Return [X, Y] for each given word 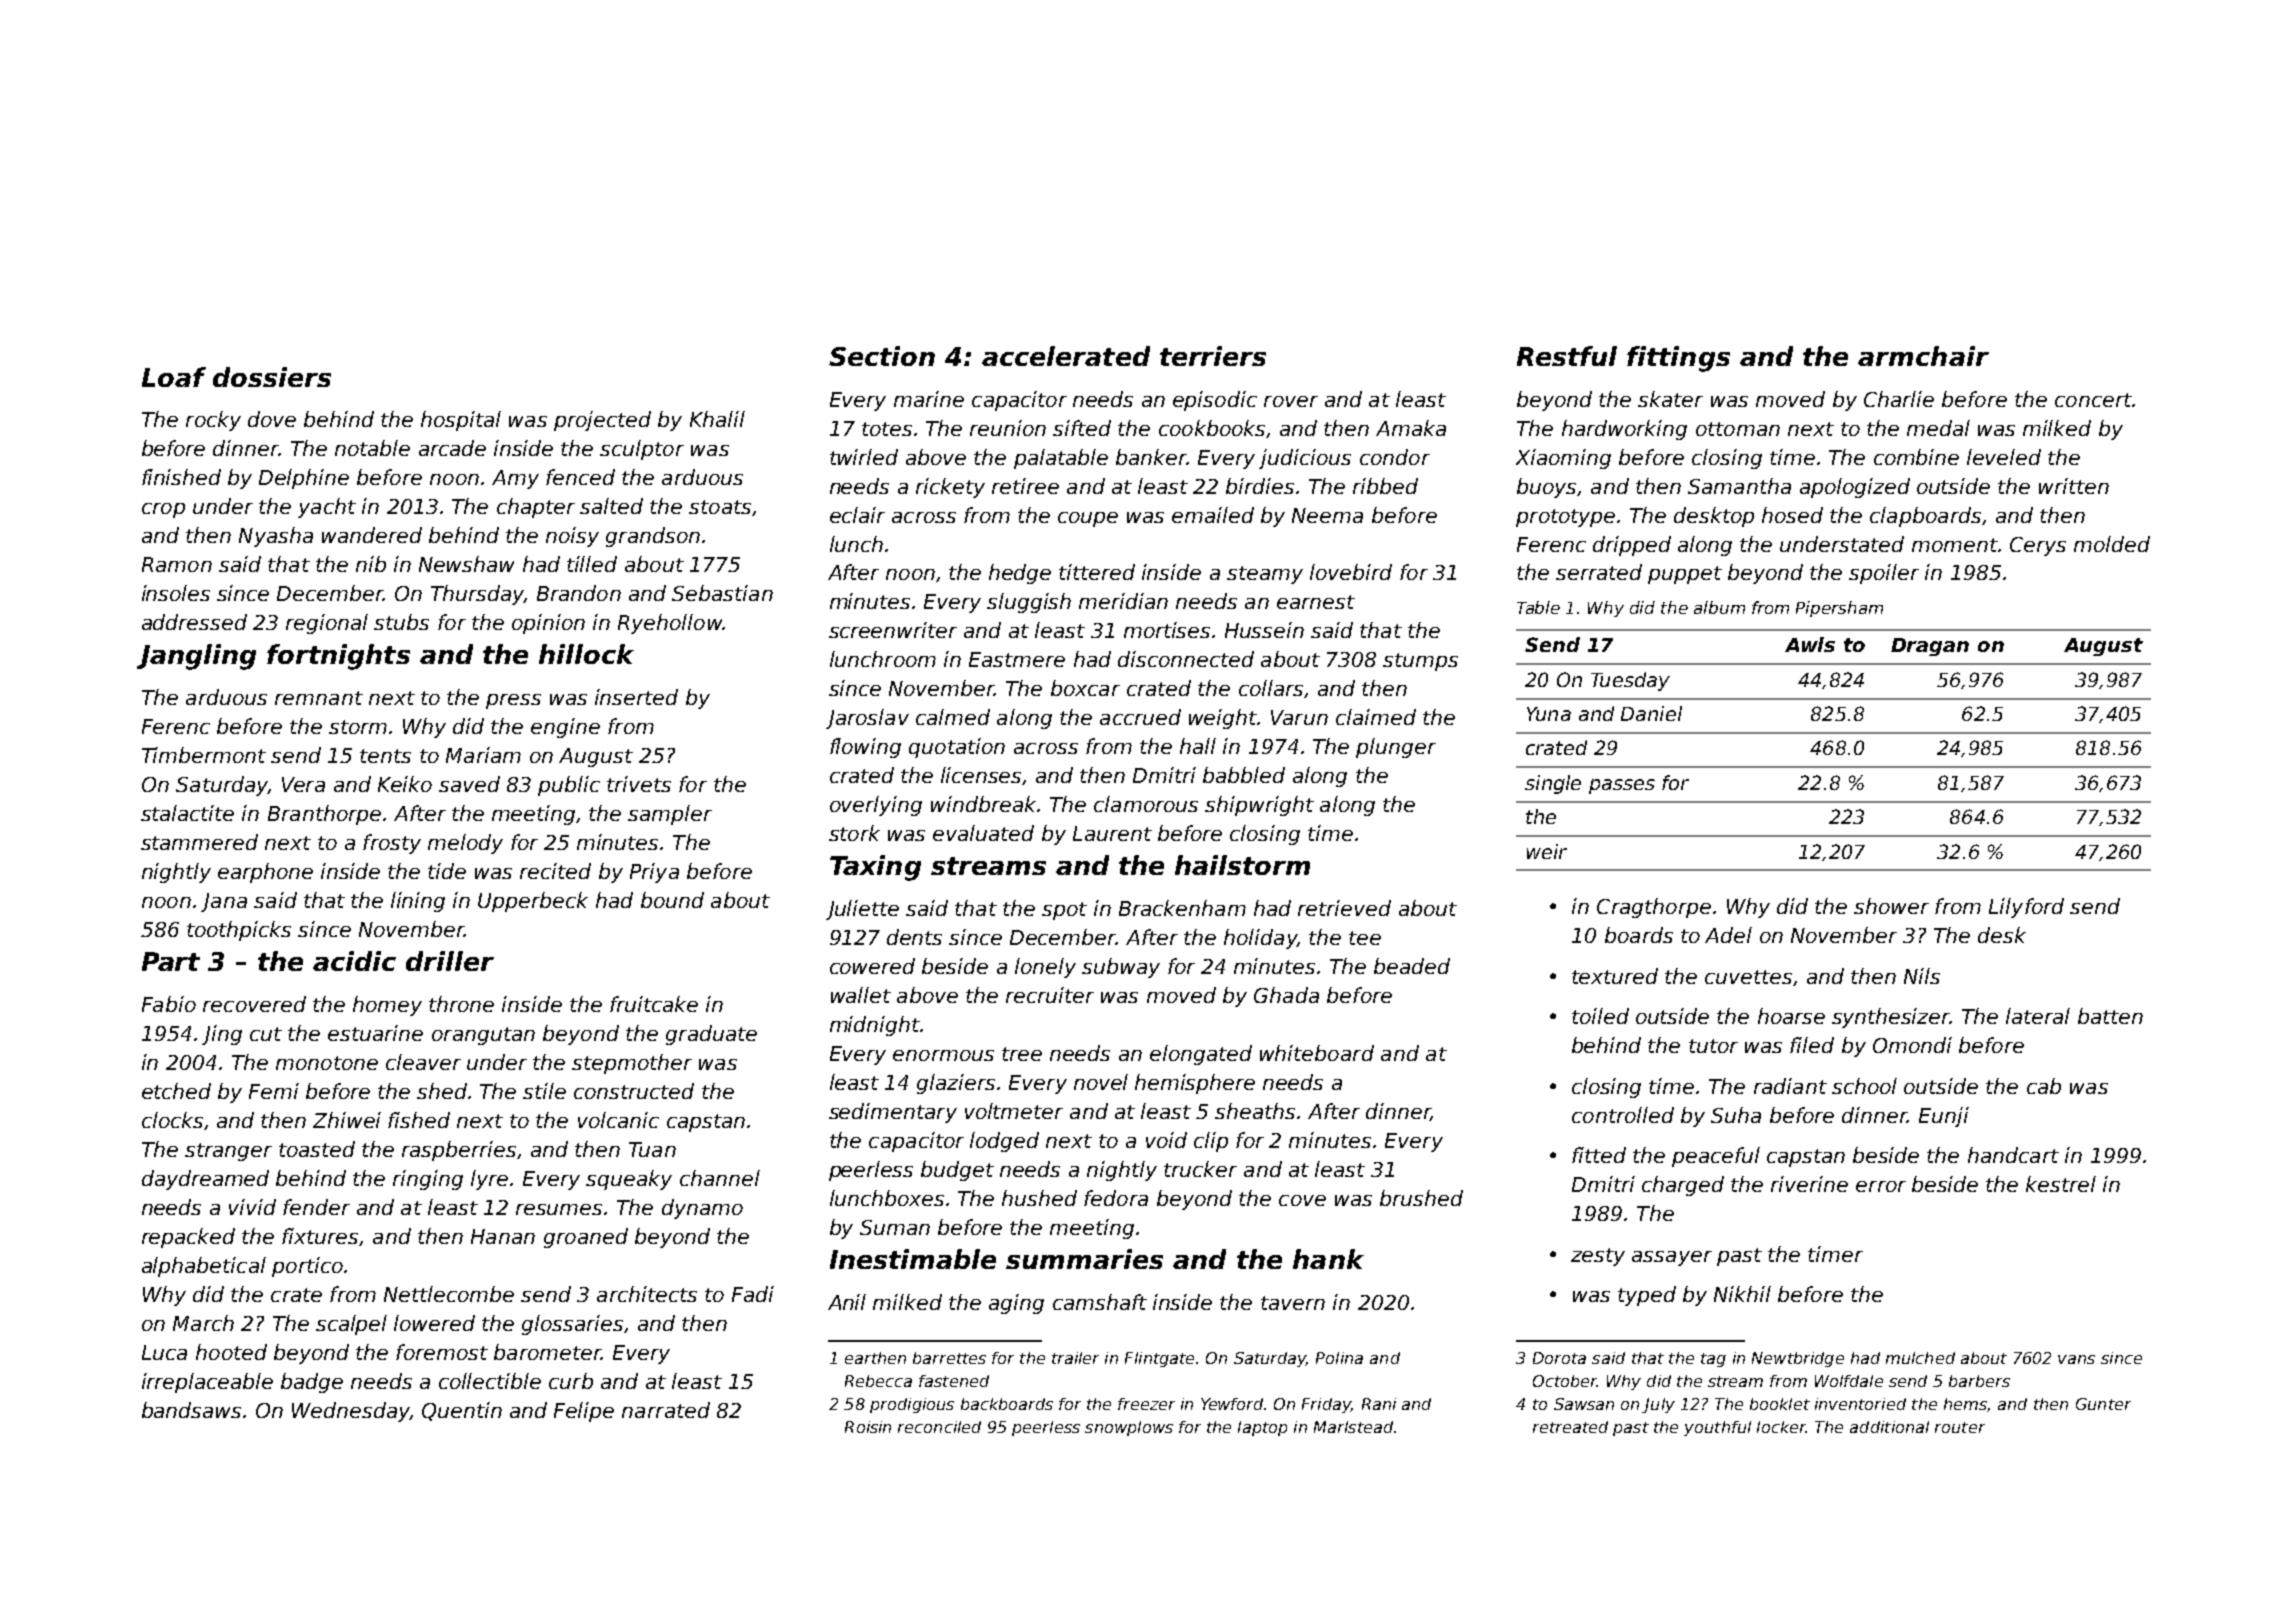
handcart [2013, 1155]
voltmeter [1014, 1111]
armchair [1923, 356]
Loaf [174, 377]
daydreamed [205, 1180]
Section [882, 356]
